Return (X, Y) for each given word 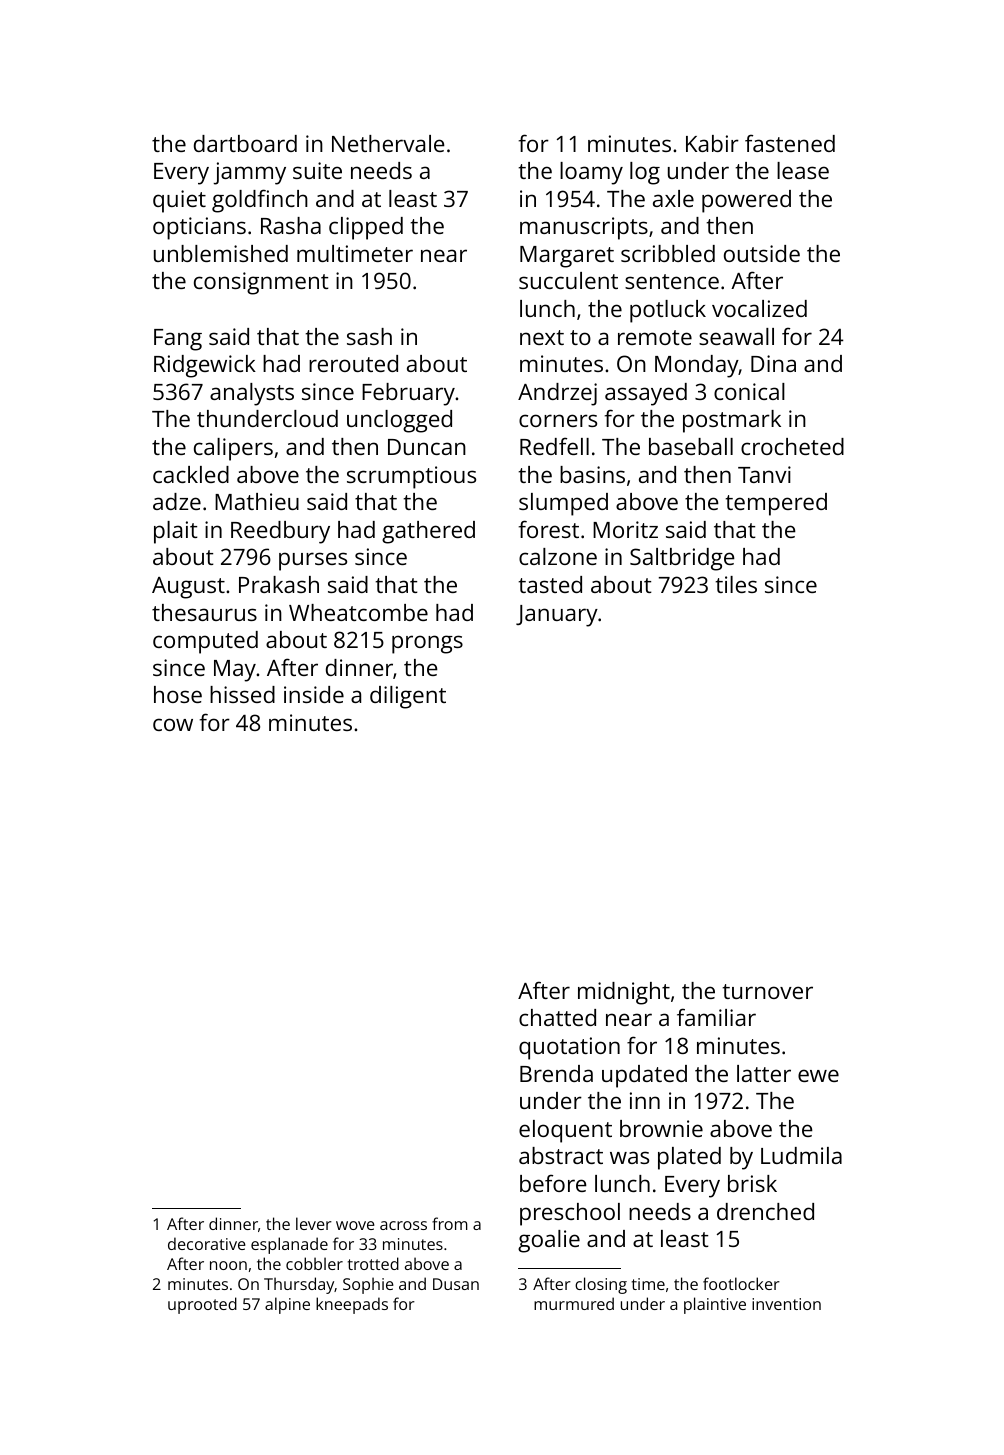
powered (746, 201)
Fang (178, 340)
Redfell (554, 446)
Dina (773, 363)
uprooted (202, 1305)
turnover (767, 991)
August (188, 588)
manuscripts (584, 228)
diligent (408, 697)
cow (173, 724)
